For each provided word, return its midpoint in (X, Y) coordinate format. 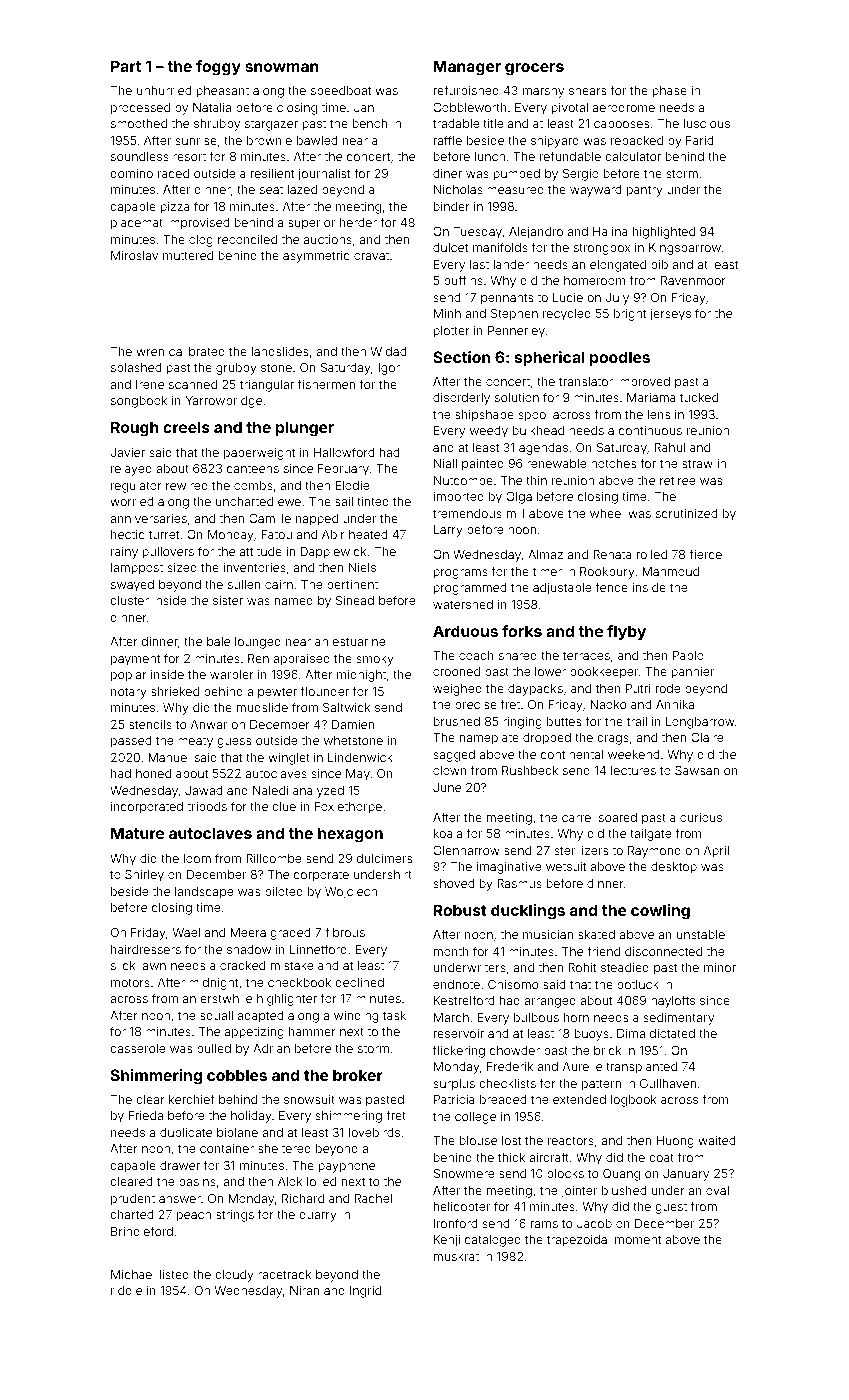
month (451, 951)
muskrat (456, 1256)
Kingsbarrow (685, 249)
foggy (218, 68)
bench (370, 123)
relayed (131, 470)
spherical (550, 358)
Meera (248, 932)
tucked (699, 397)
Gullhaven (668, 1083)
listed (174, 1274)
